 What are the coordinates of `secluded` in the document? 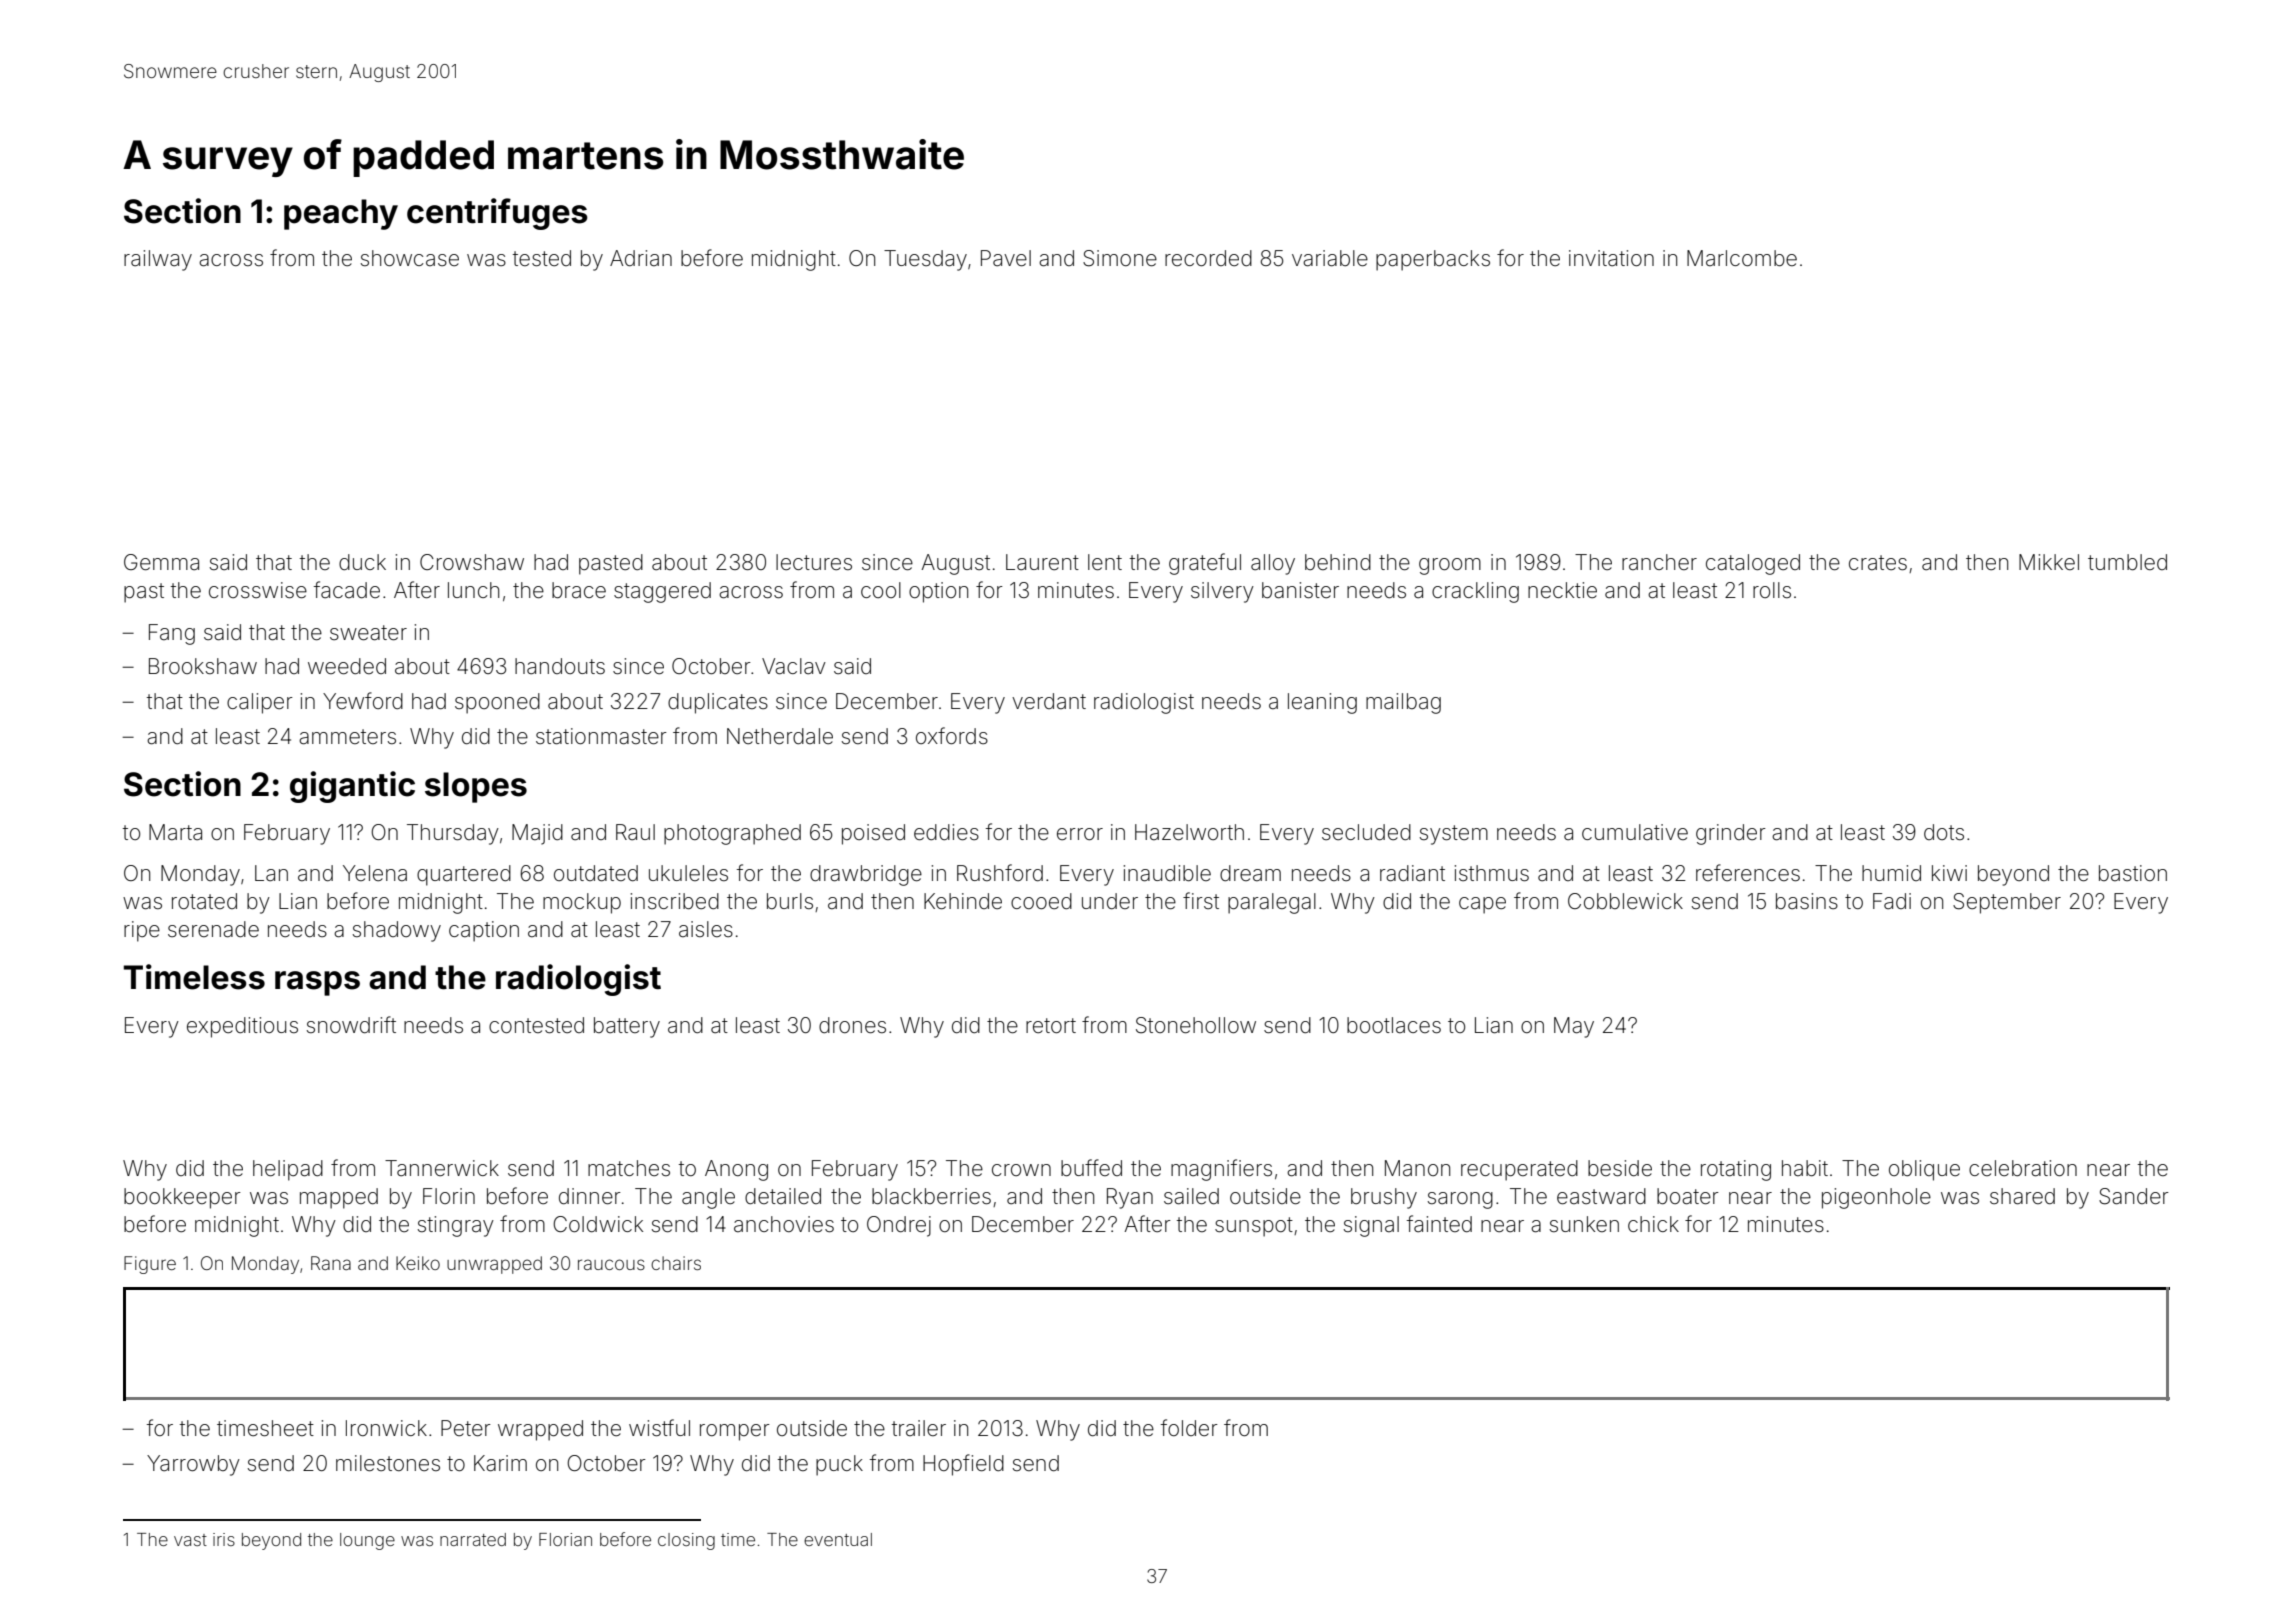 It's located at (1366, 832).
